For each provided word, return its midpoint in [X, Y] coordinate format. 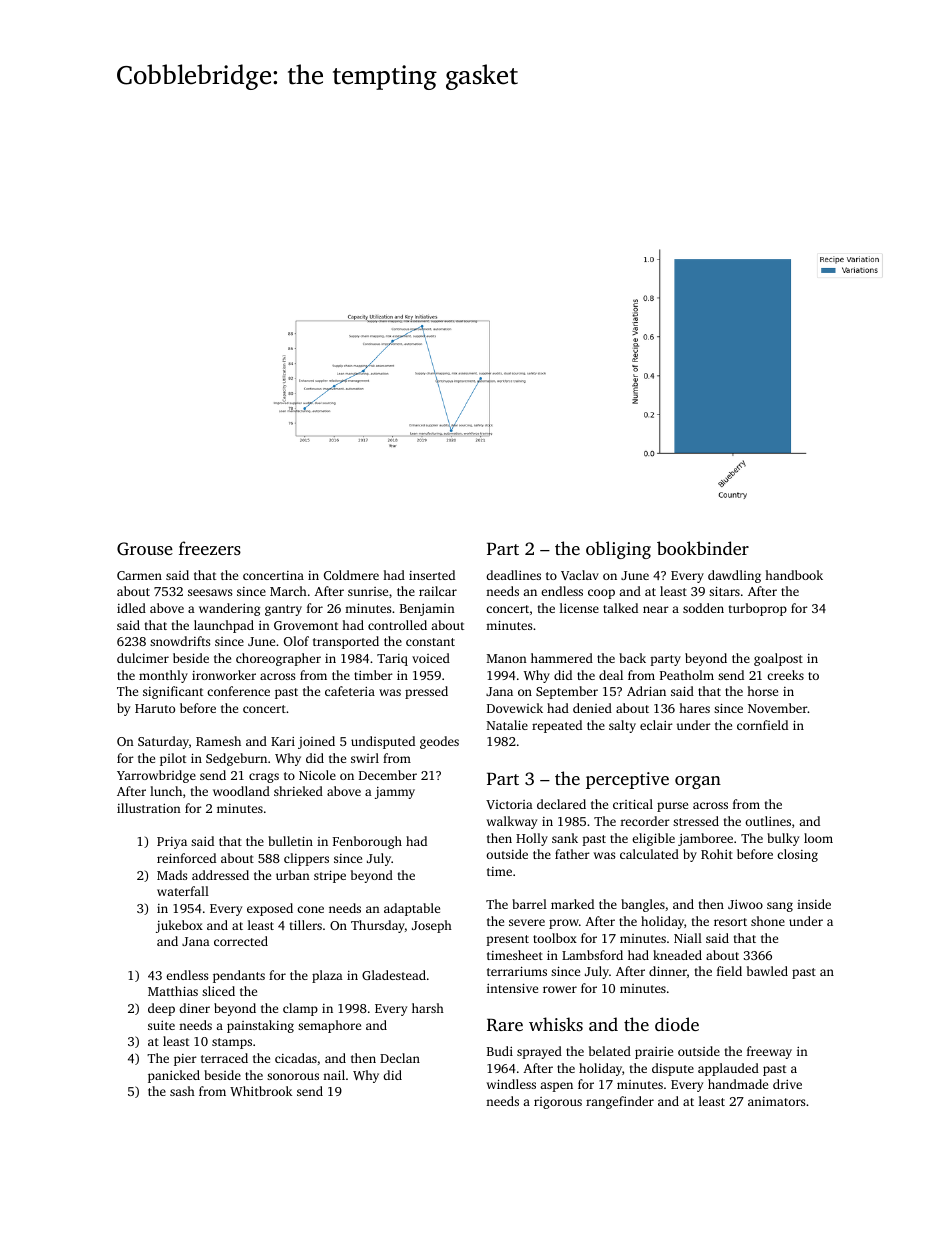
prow [564, 924]
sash [182, 1091]
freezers [210, 548]
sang [780, 907]
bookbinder [703, 548]
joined [316, 742]
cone [310, 909]
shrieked [298, 791]
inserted [432, 575]
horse [762, 691]
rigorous [558, 1103]
